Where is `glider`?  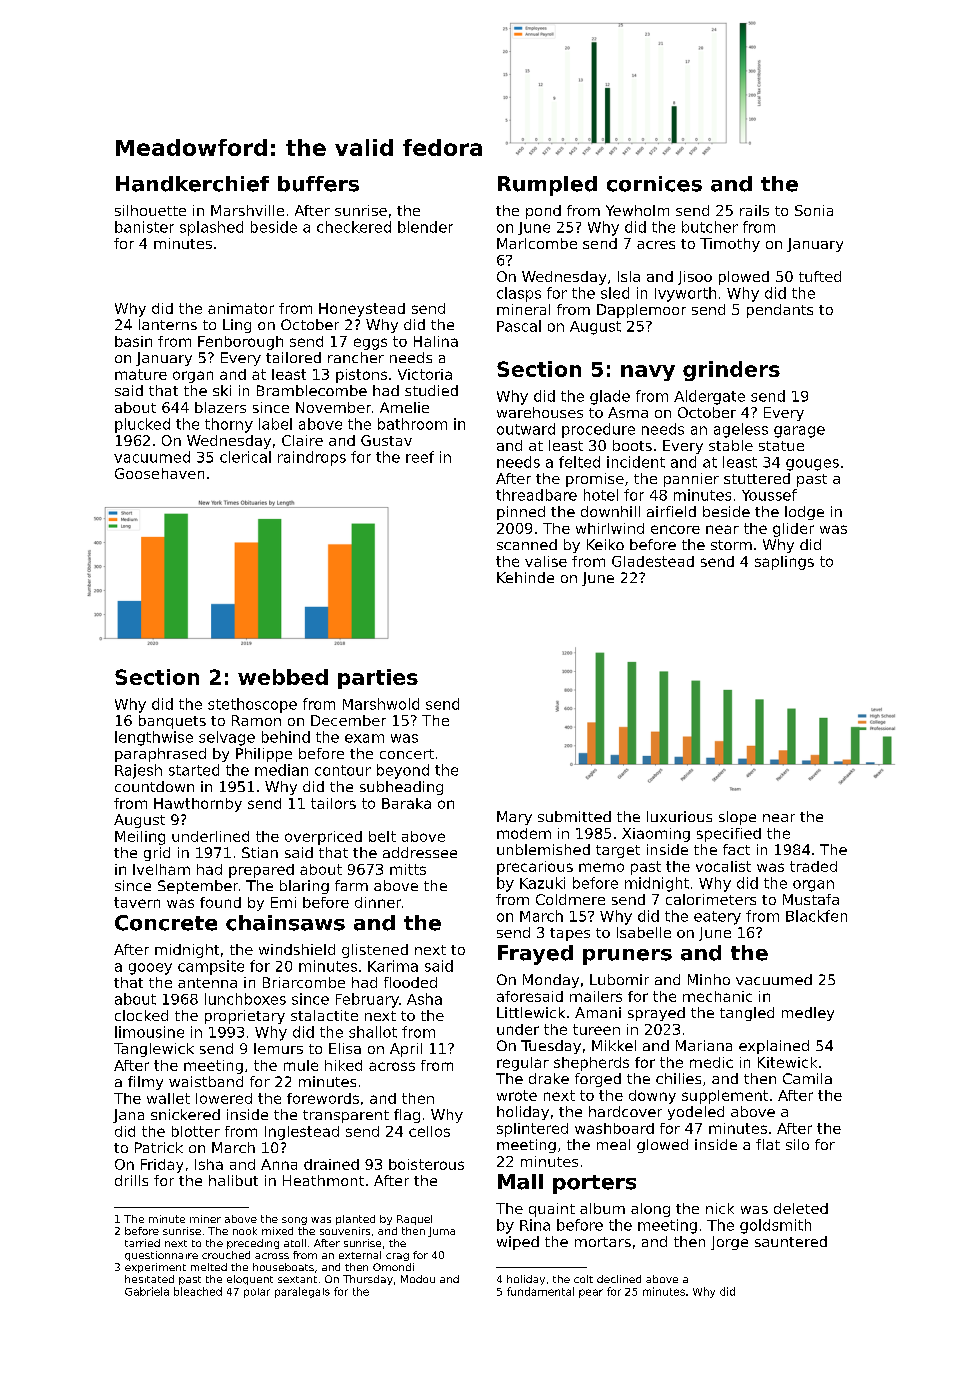 glider is located at coordinates (793, 530).
